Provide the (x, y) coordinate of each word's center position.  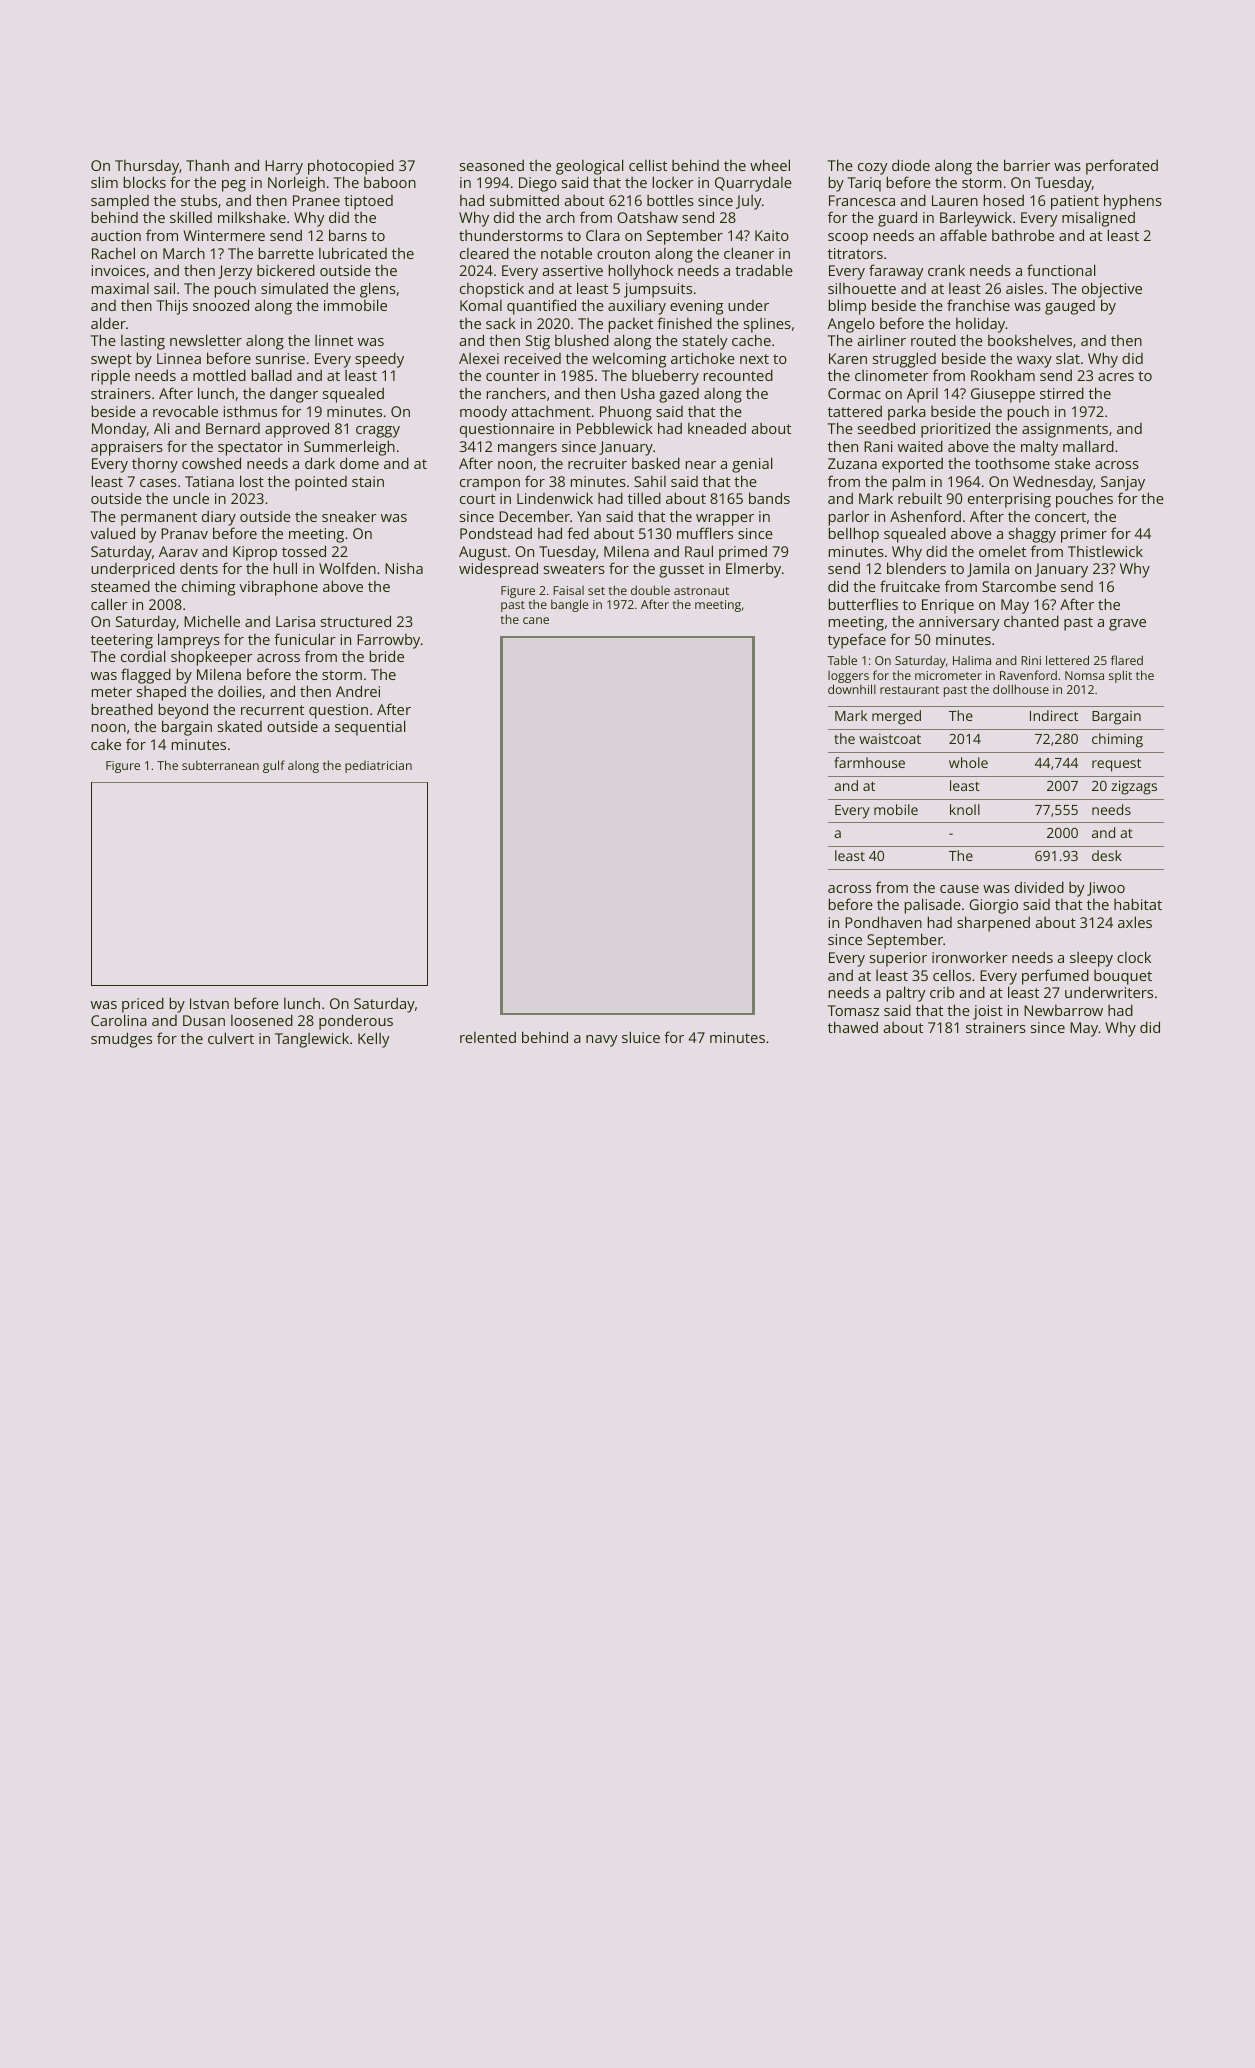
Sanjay (1123, 483)
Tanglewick (312, 1040)
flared (1127, 660)
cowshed (211, 463)
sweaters (574, 569)
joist (988, 1012)
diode (911, 165)
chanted (1031, 621)
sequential (370, 728)
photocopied (351, 167)
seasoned (492, 165)
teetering (122, 641)
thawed (853, 1027)
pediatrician (378, 767)
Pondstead (496, 533)
